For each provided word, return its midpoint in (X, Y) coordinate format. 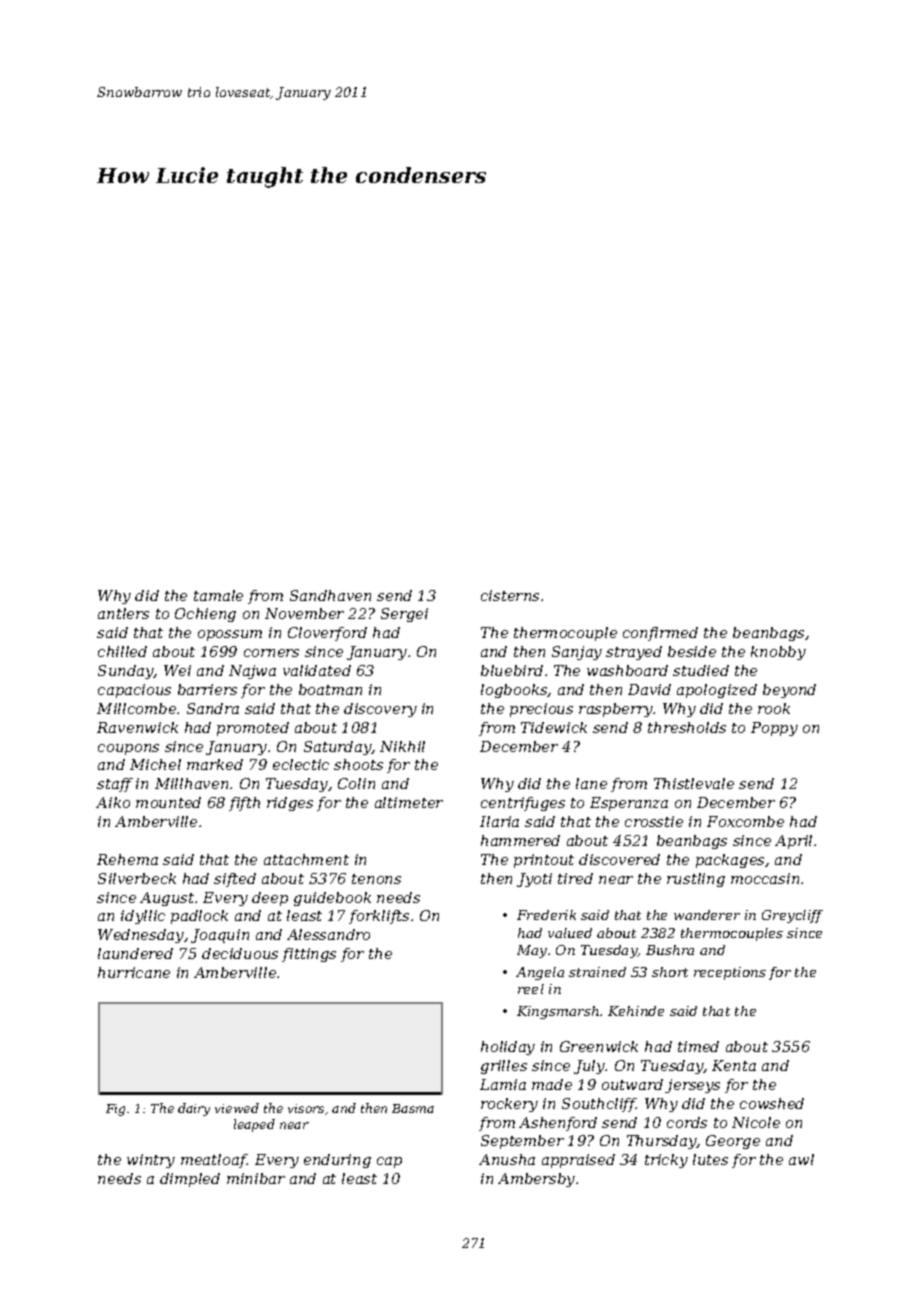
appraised (578, 1161)
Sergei (404, 615)
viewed (237, 1108)
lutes (710, 1159)
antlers (123, 613)
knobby (778, 653)
